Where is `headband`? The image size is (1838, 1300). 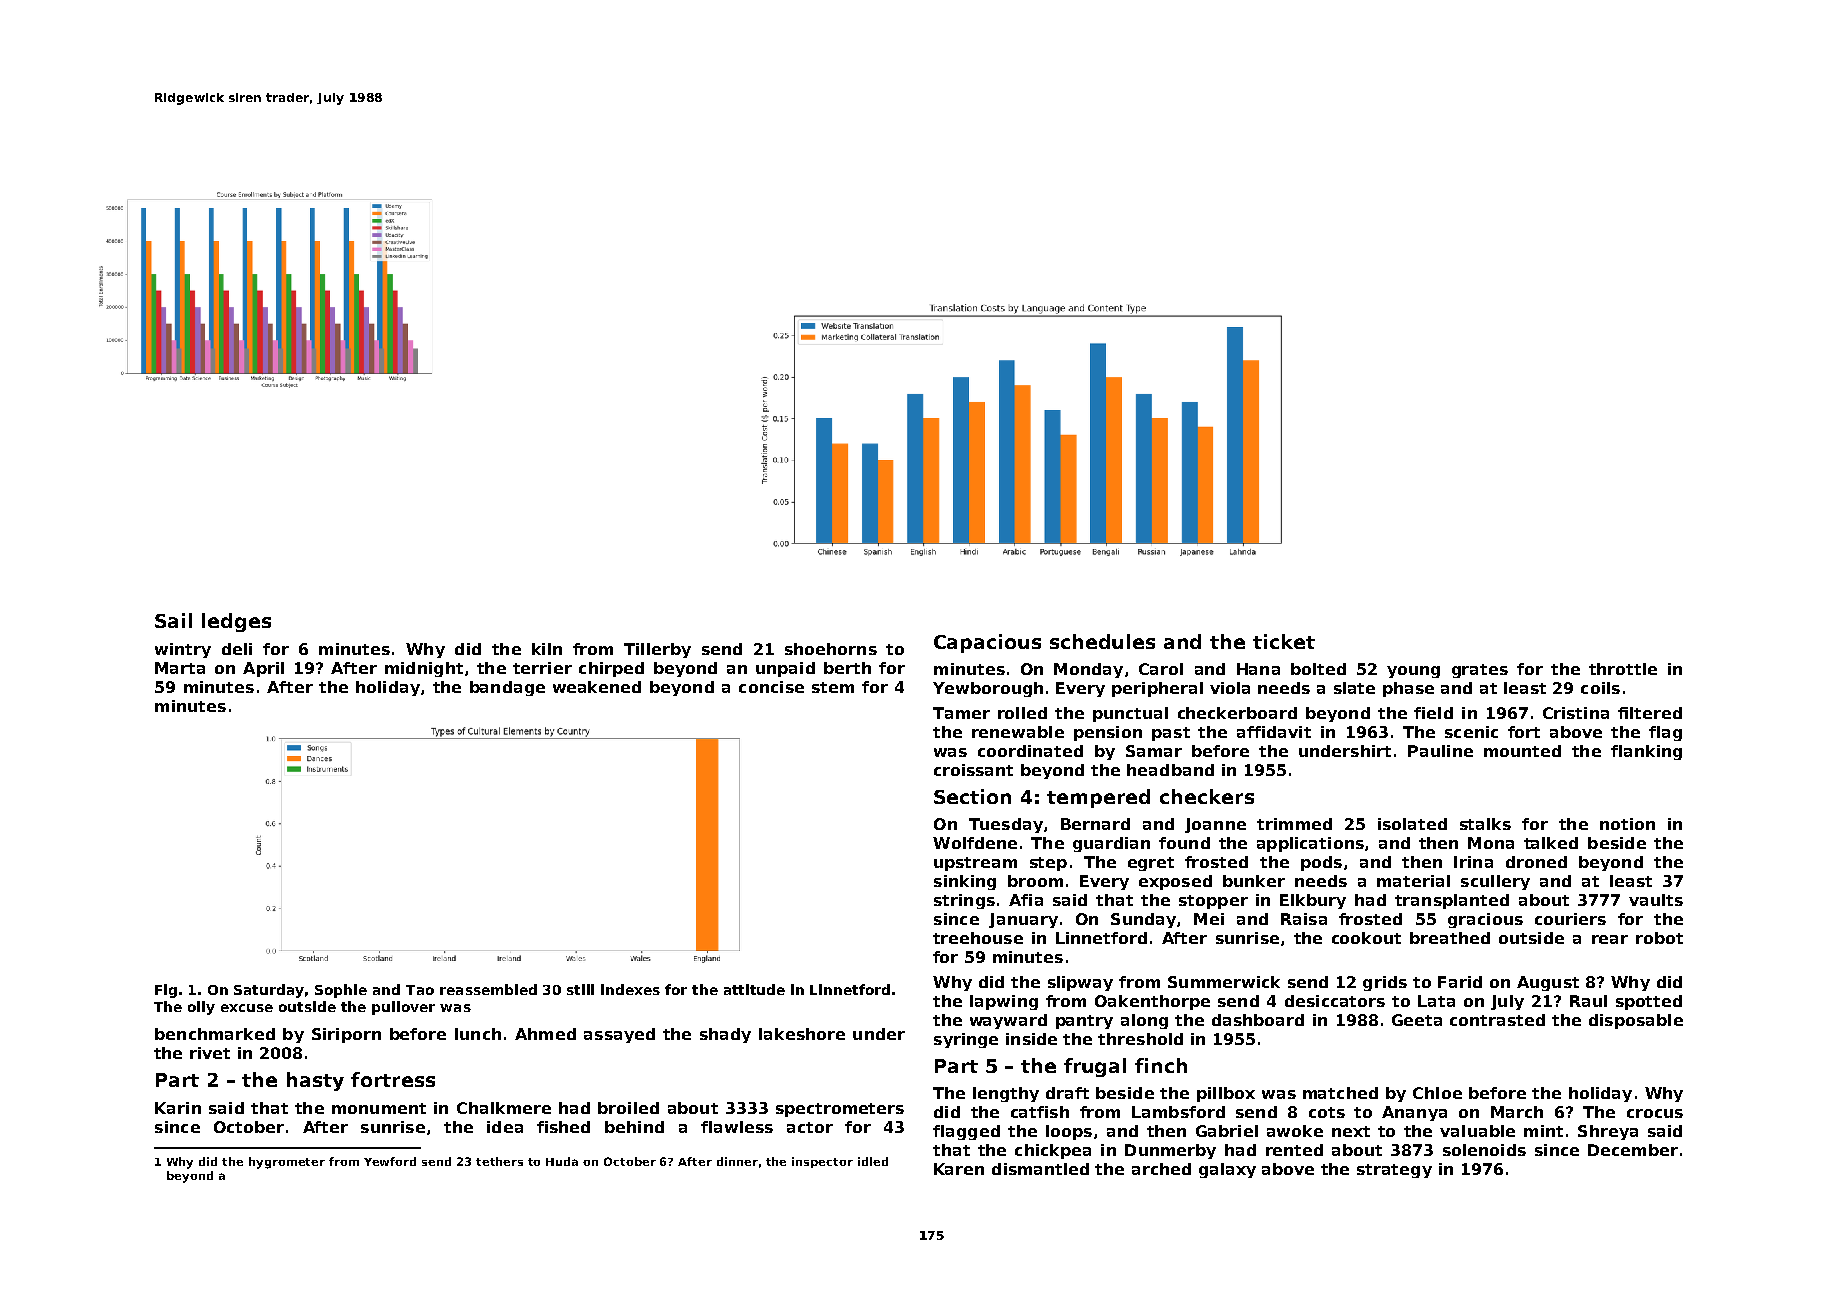
headband is located at coordinates (1170, 770).
